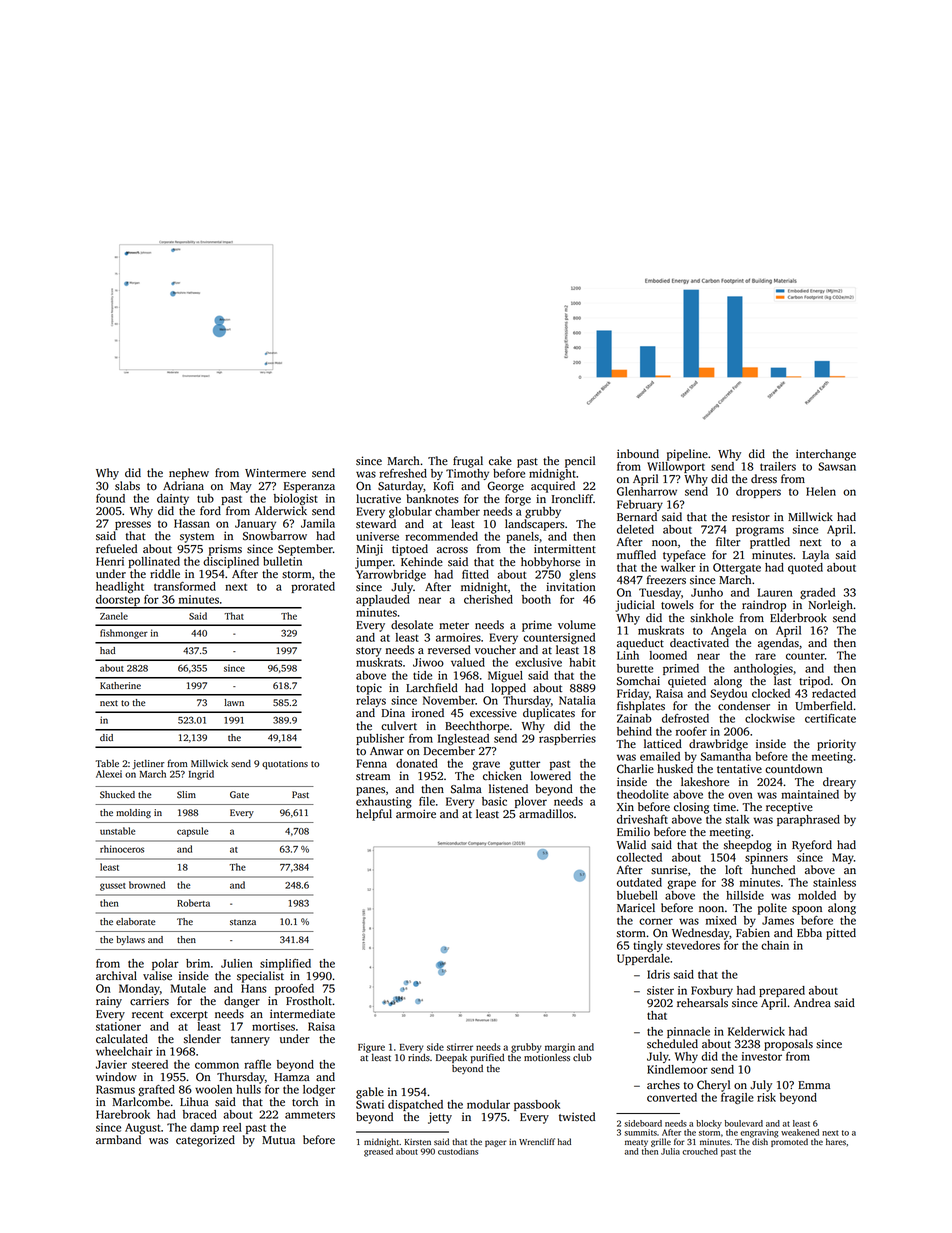 The image size is (952, 1233). What do you see at coordinates (193, 903) in the screenshot?
I see `Roberta` at bounding box center [193, 903].
